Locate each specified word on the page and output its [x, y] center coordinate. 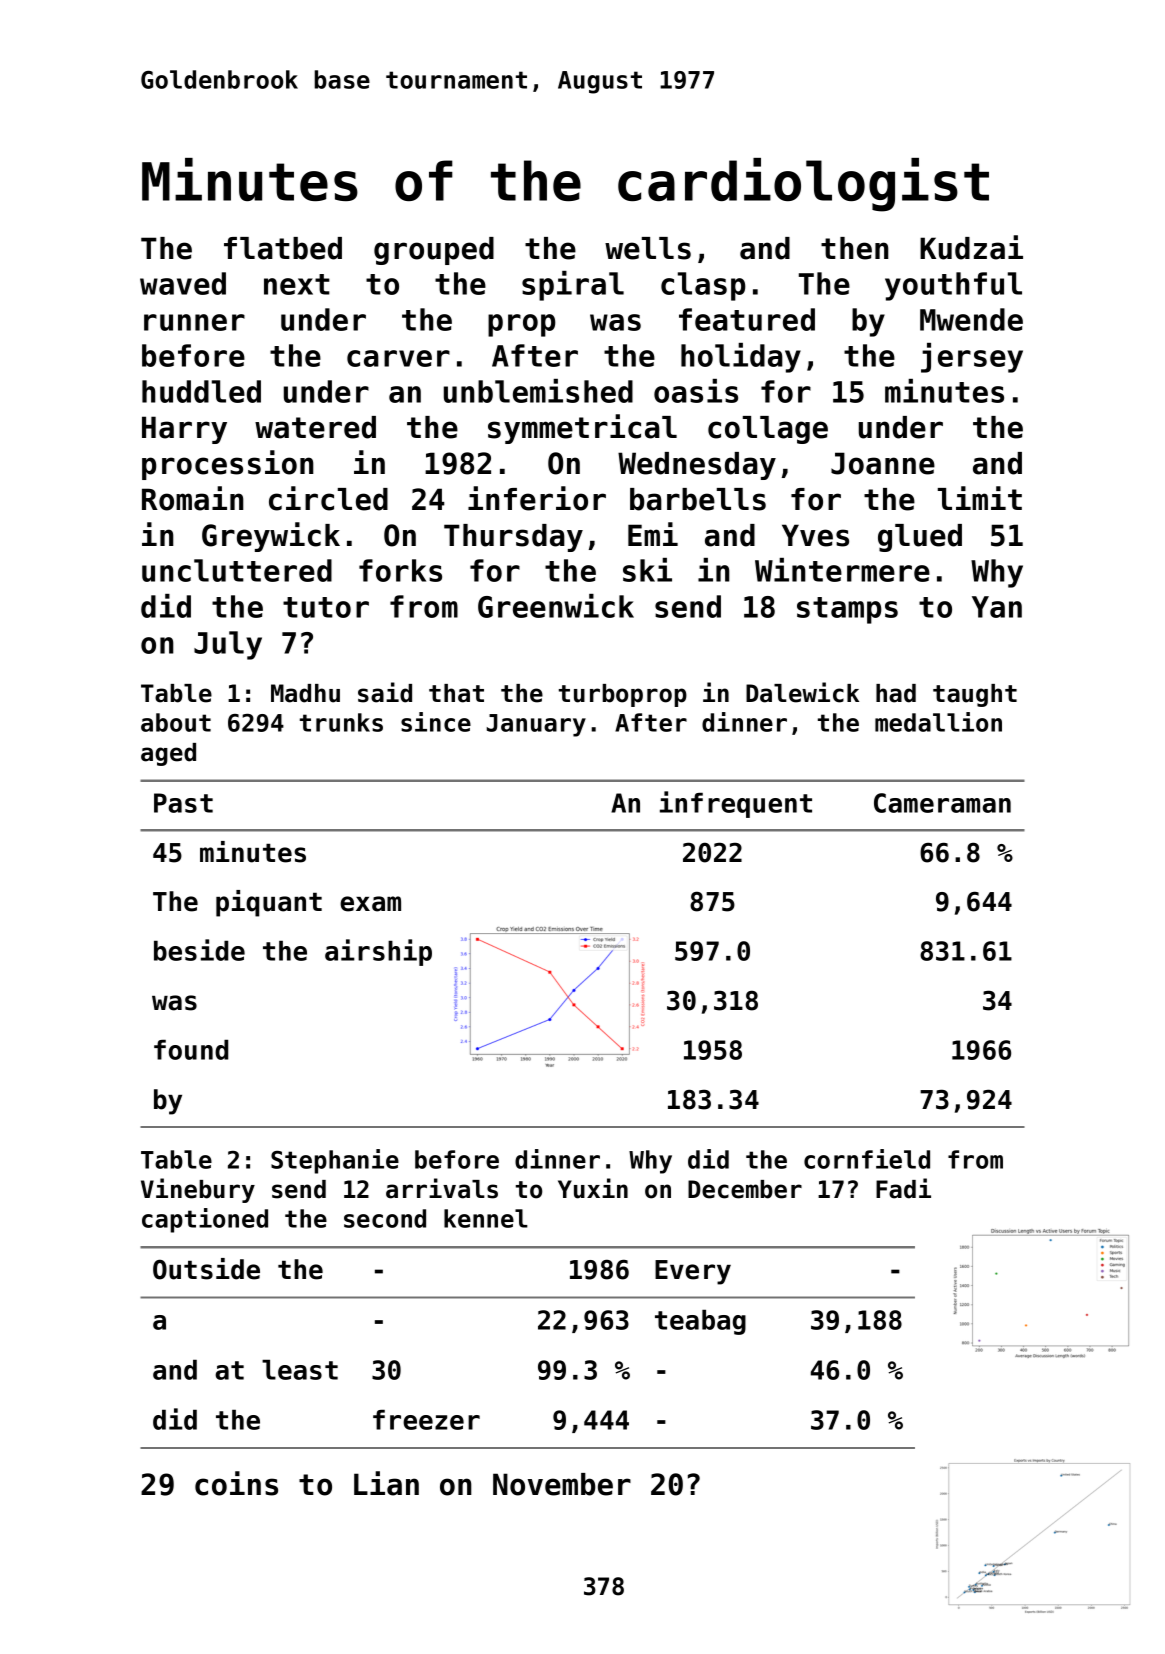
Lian [386, 1483]
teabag [700, 1322]
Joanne [883, 463]
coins [236, 1483]
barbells [698, 499]
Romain [193, 498]
